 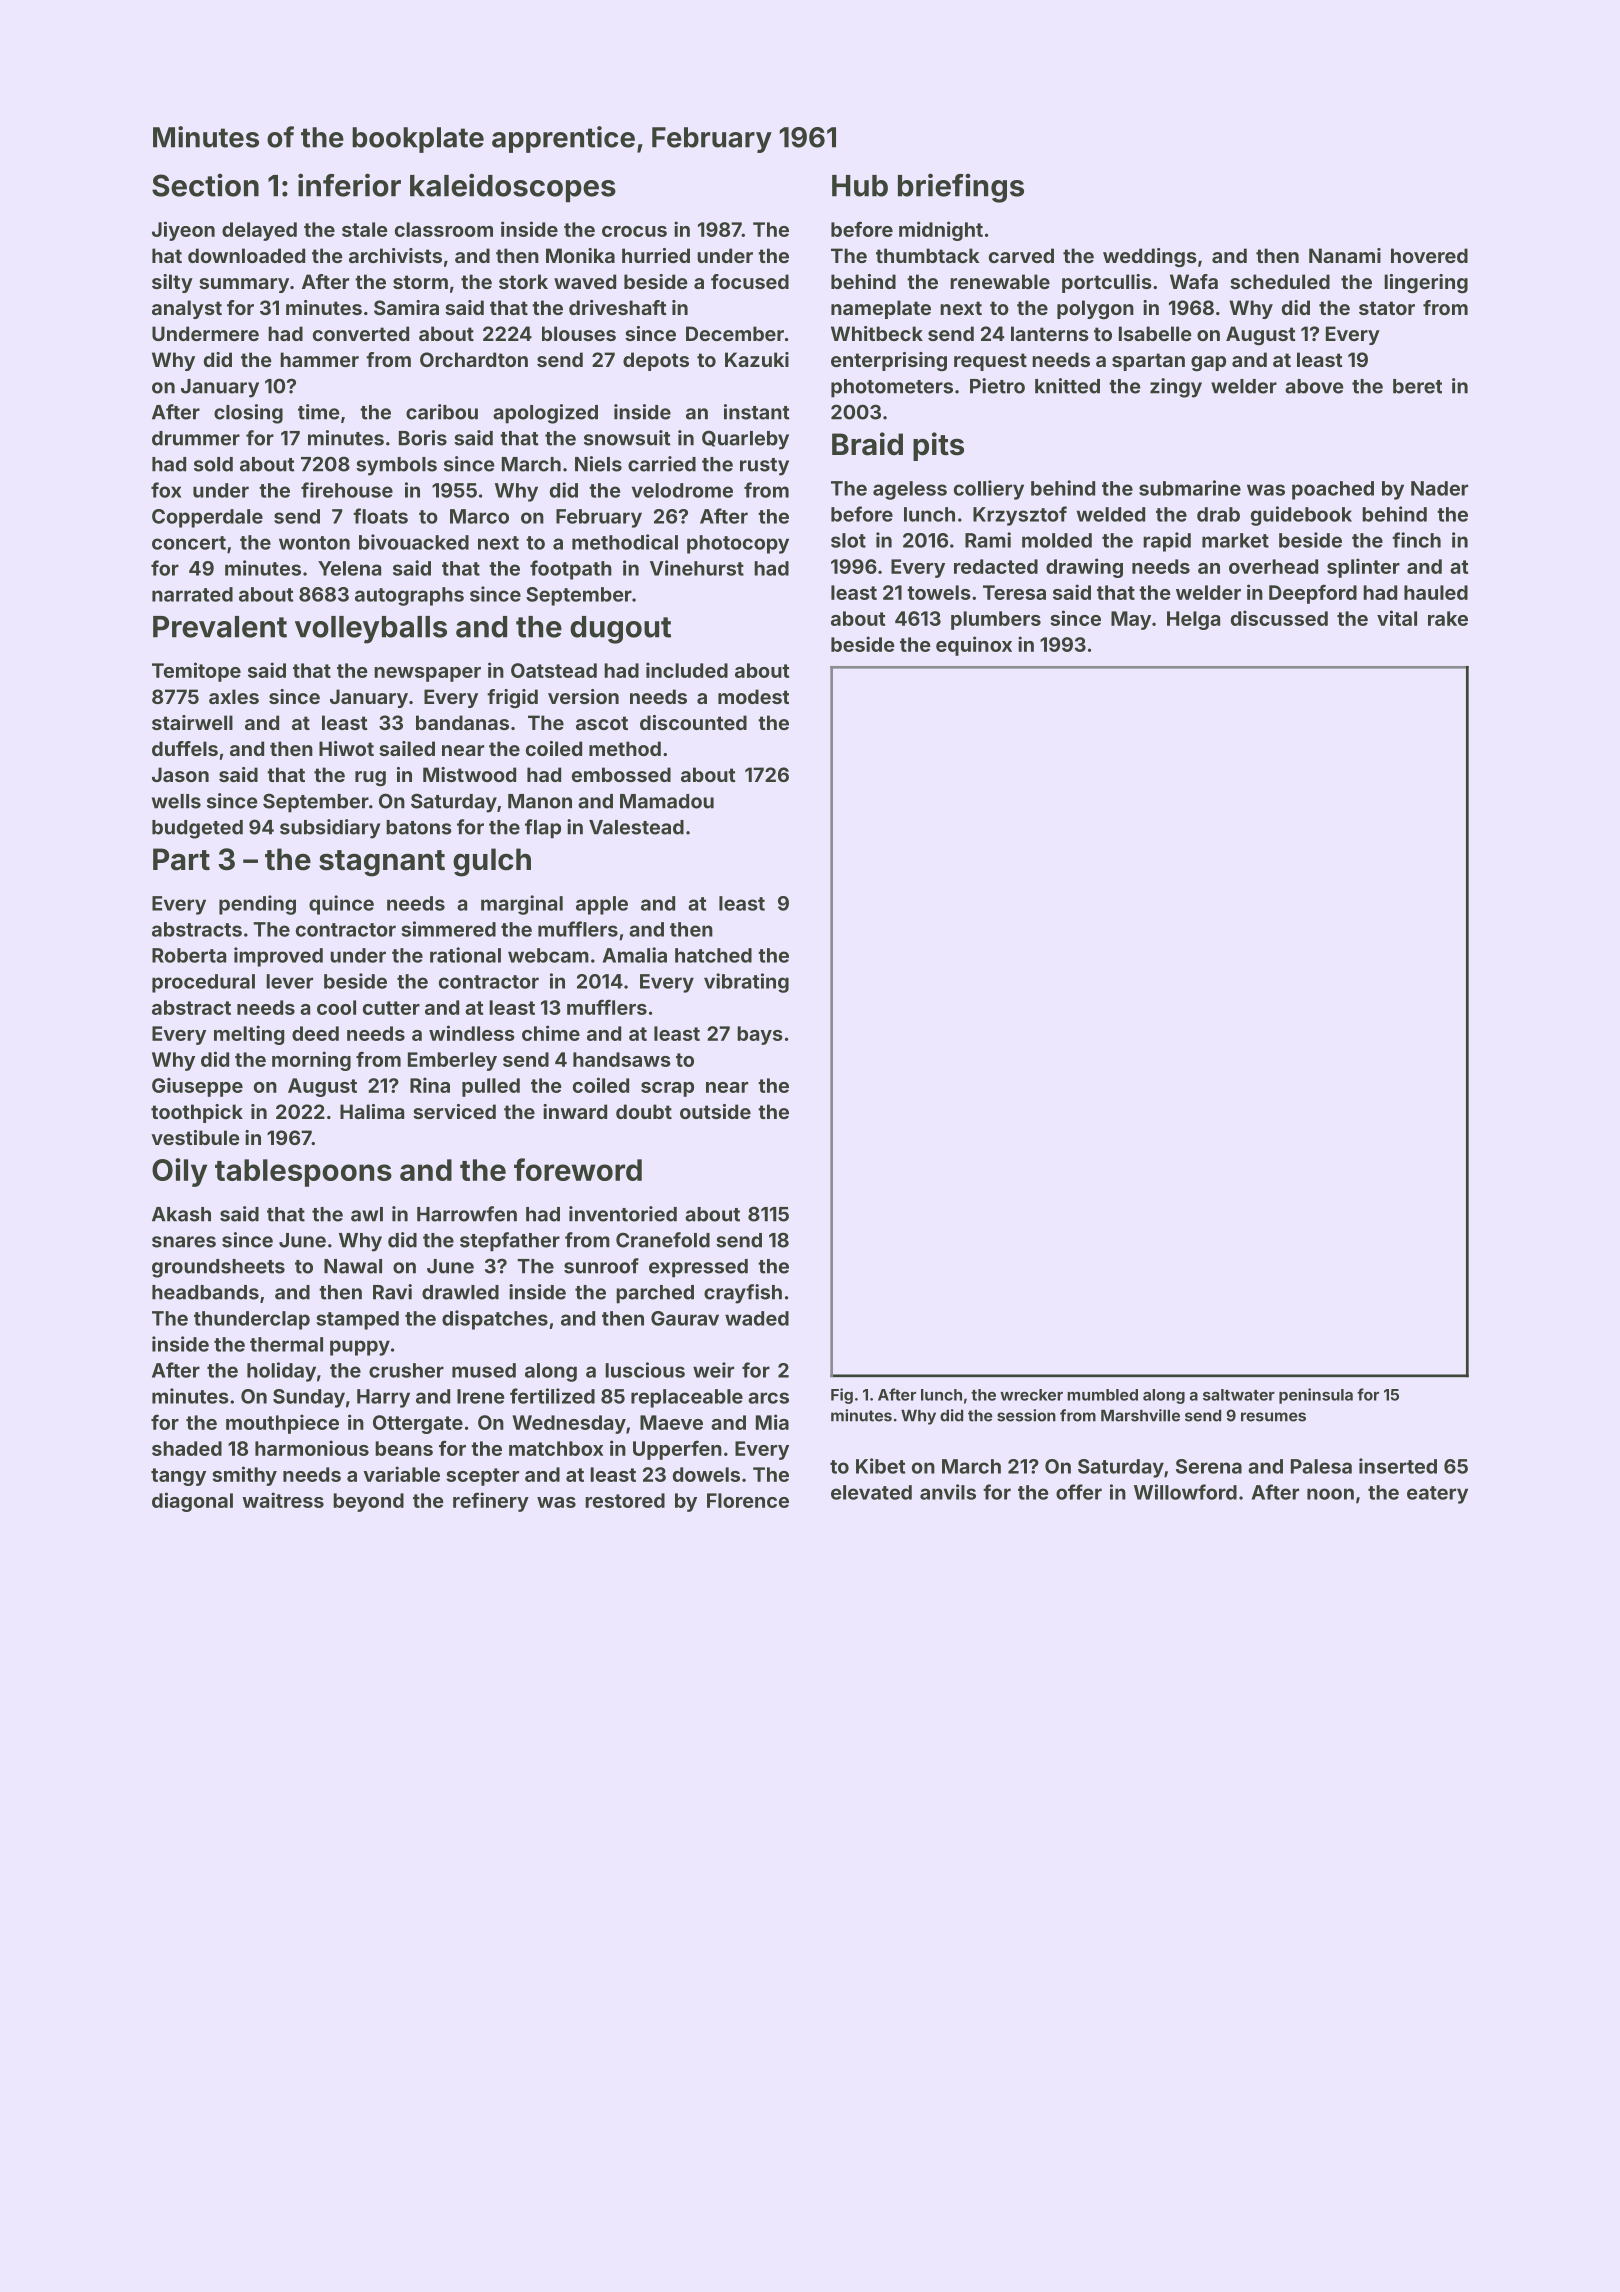 I want to click on expressed, so click(x=698, y=1268).
